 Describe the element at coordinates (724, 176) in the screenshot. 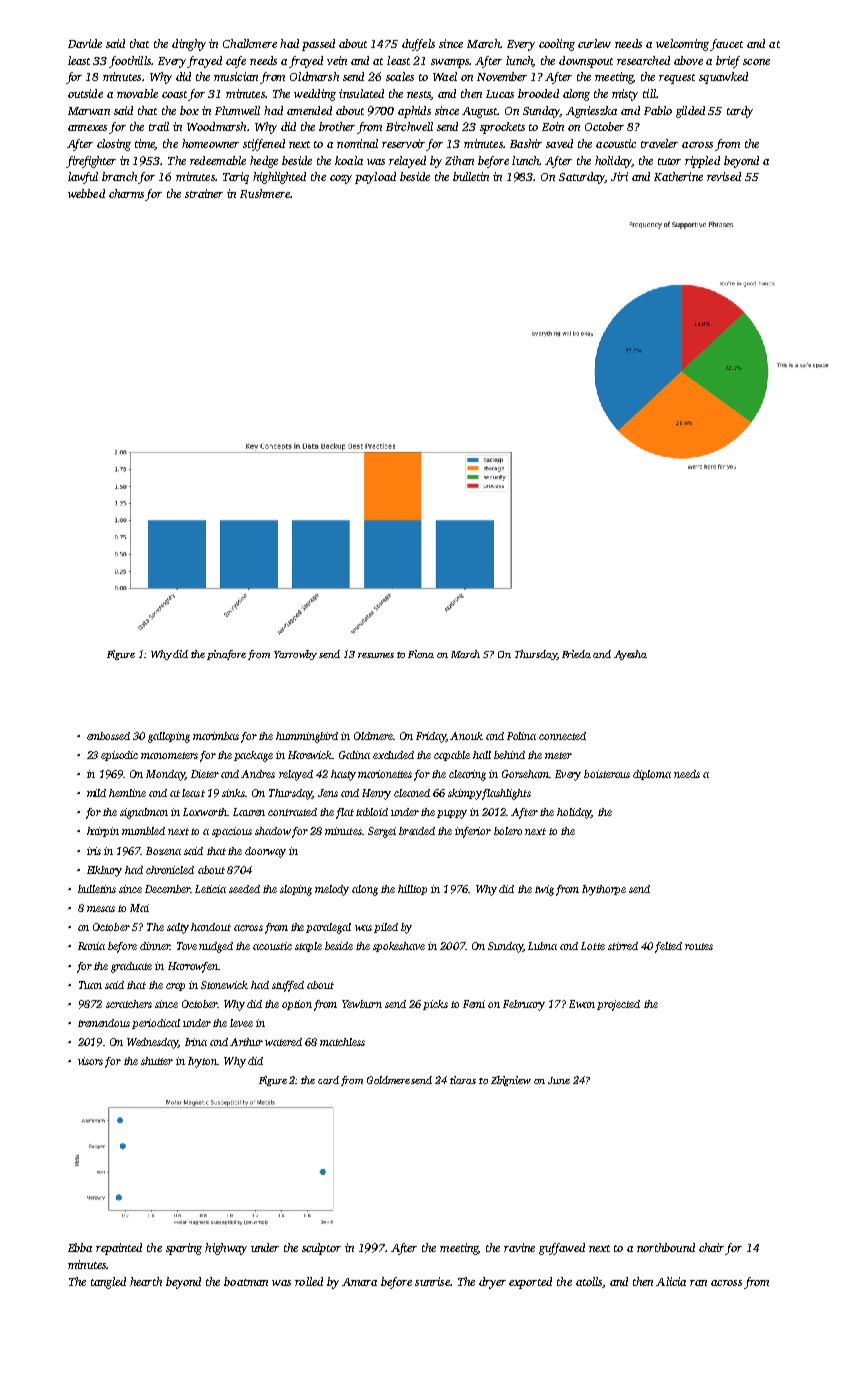

I see `revised` at that location.
